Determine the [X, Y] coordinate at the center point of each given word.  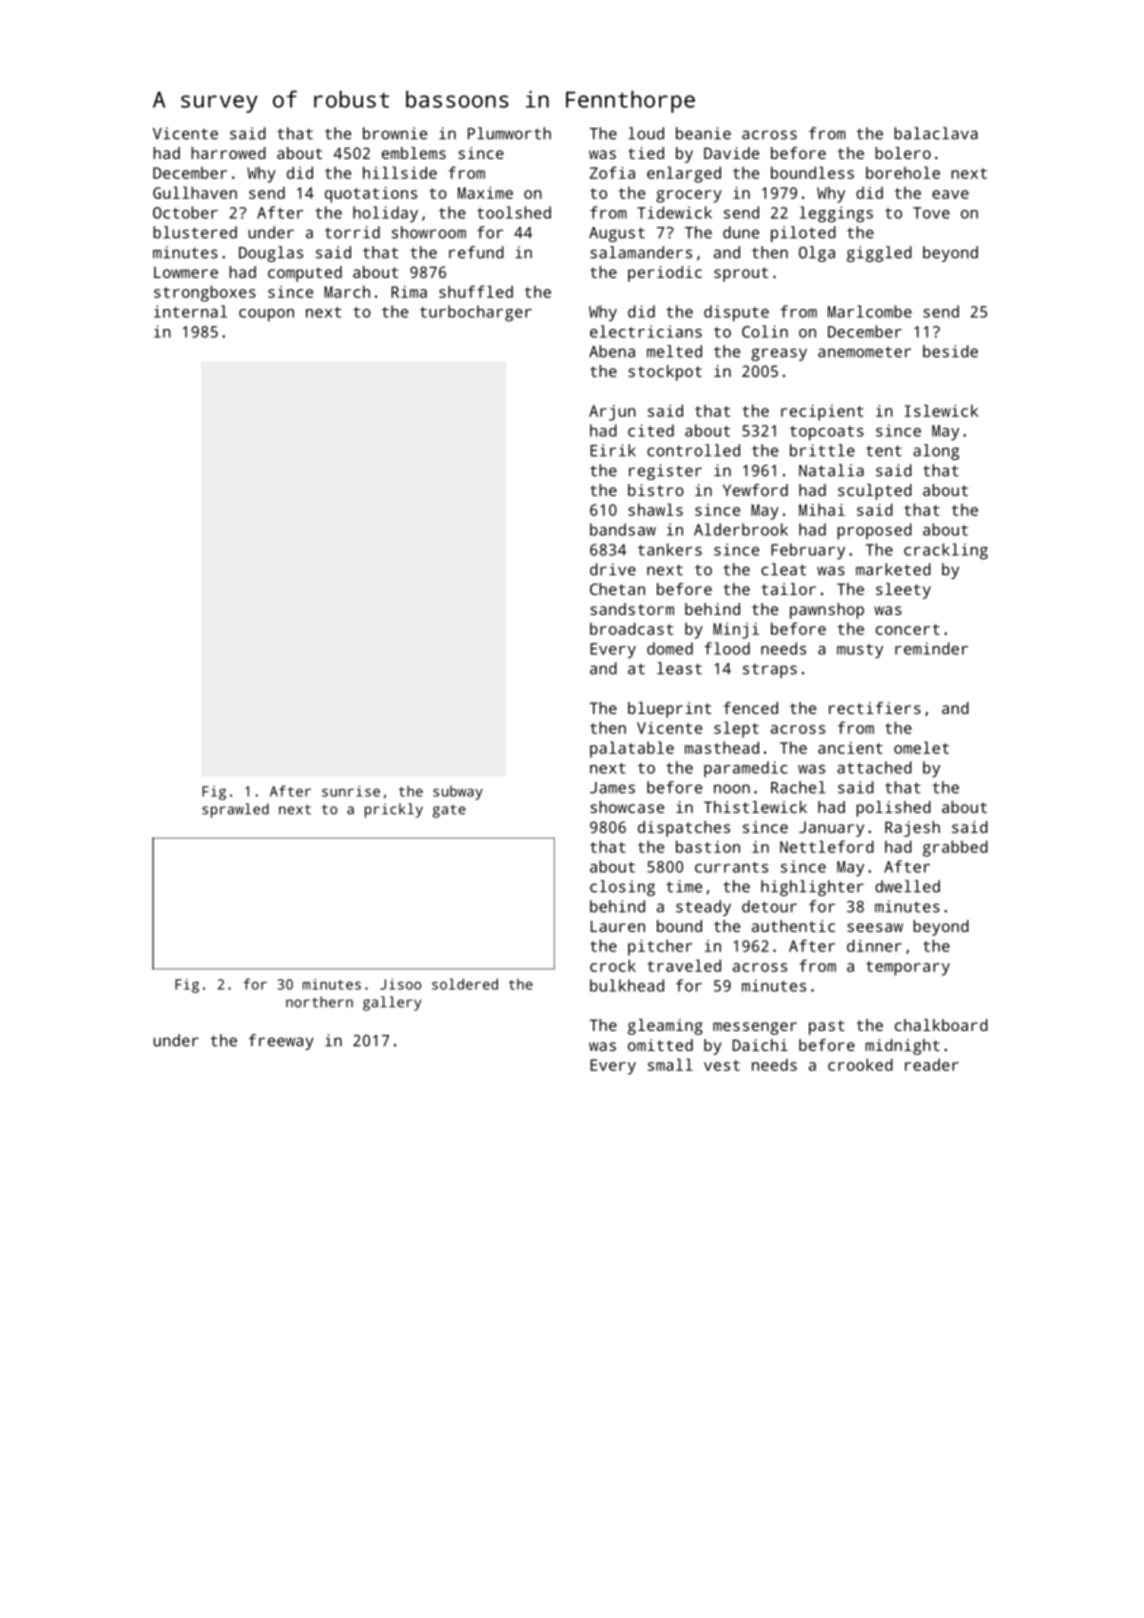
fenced [750, 708]
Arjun [612, 413]
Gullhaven [195, 192]
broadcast [631, 628]
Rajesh [912, 829]
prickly [394, 810]
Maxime [485, 193]
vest [722, 1065]
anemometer [864, 352]
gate [449, 811]
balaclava [936, 133]
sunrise [351, 791]
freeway [281, 1042]
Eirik [613, 450]
